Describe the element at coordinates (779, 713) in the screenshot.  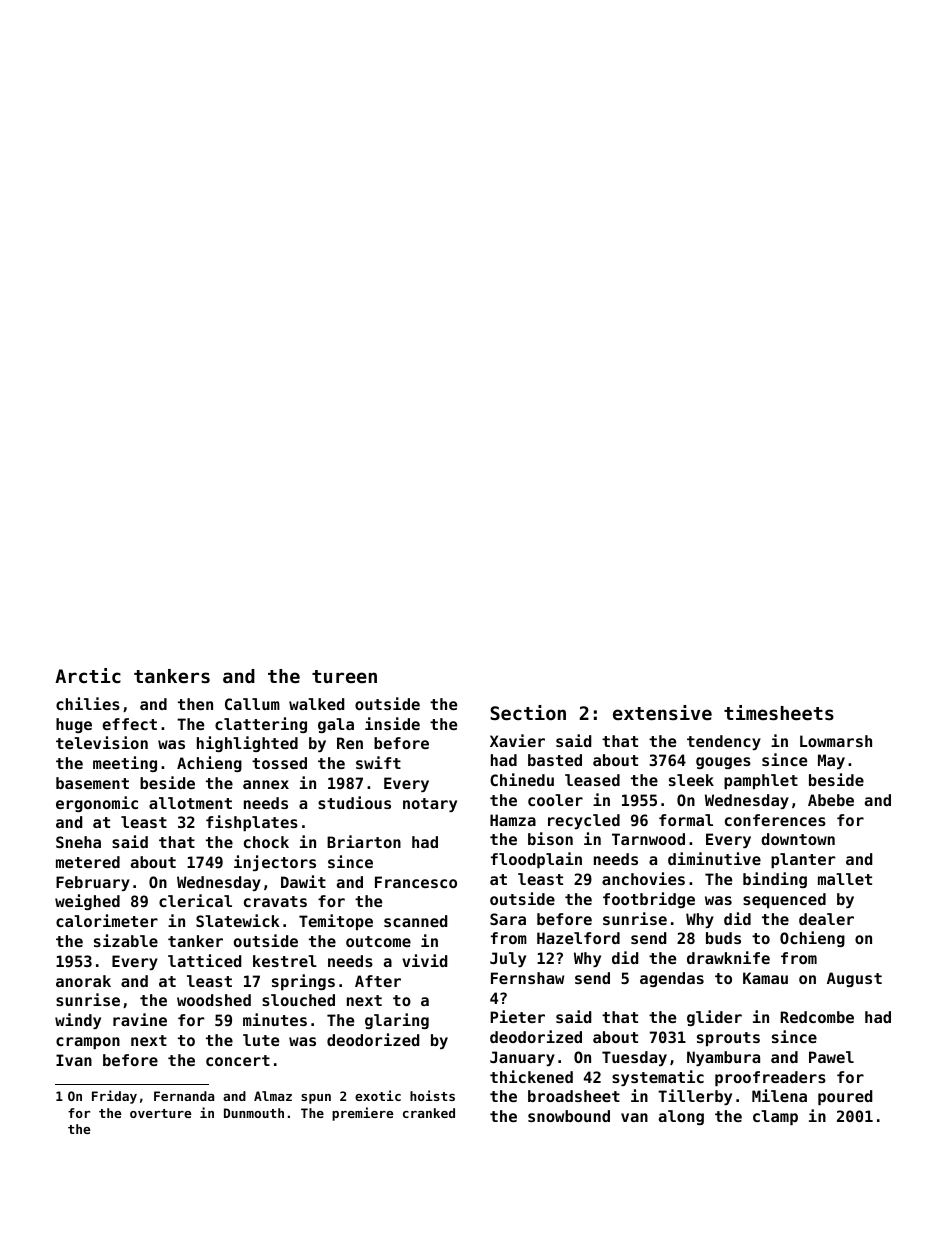
I see `timesheets` at that location.
